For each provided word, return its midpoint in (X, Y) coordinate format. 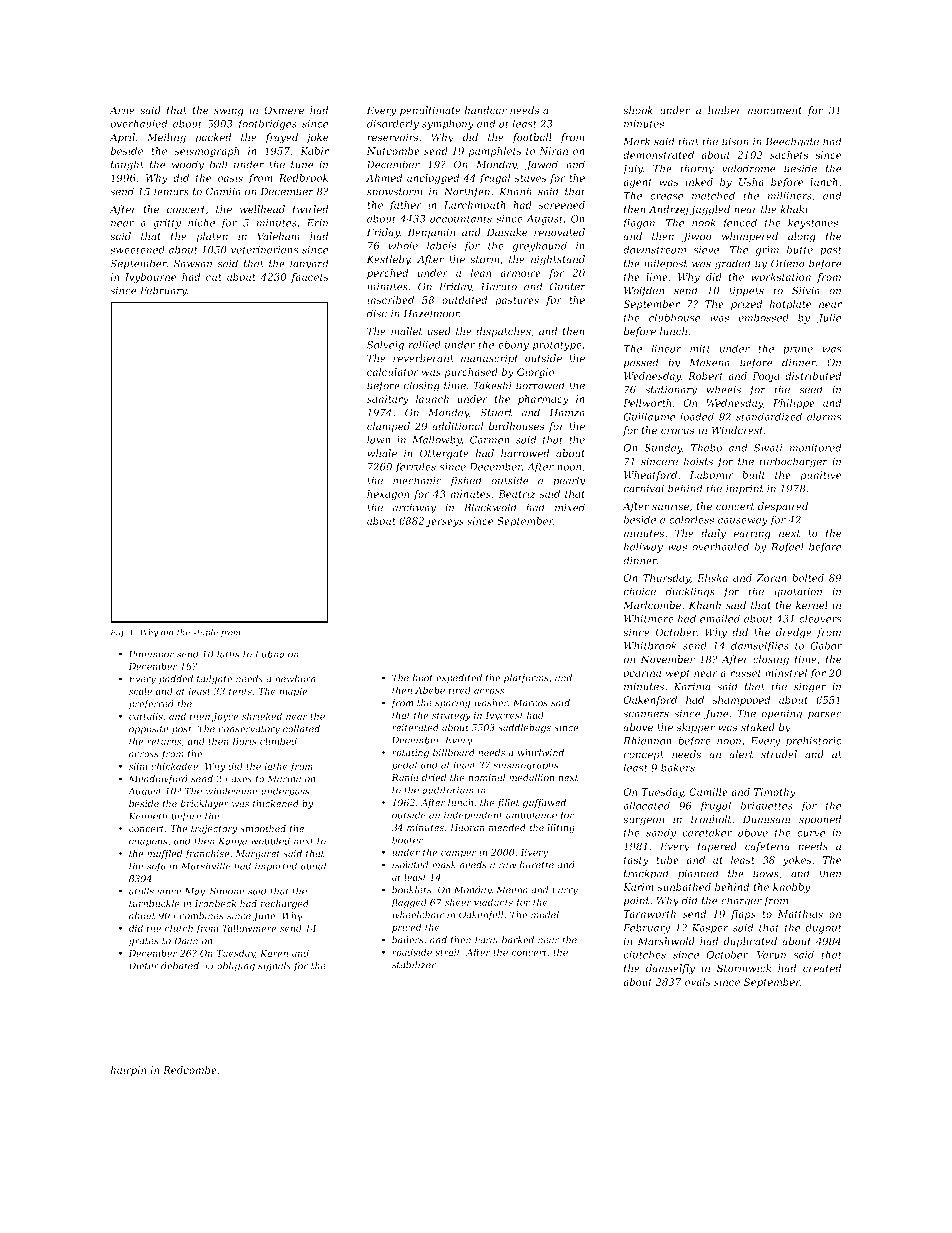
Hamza (567, 412)
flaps (743, 915)
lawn (379, 439)
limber (725, 110)
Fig (117, 633)
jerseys (445, 522)
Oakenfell (481, 915)
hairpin (128, 1071)
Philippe (794, 404)
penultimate (430, 111)
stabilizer (414, 965)
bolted (808, 578)
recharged (285, 904)
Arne (122, 110)
